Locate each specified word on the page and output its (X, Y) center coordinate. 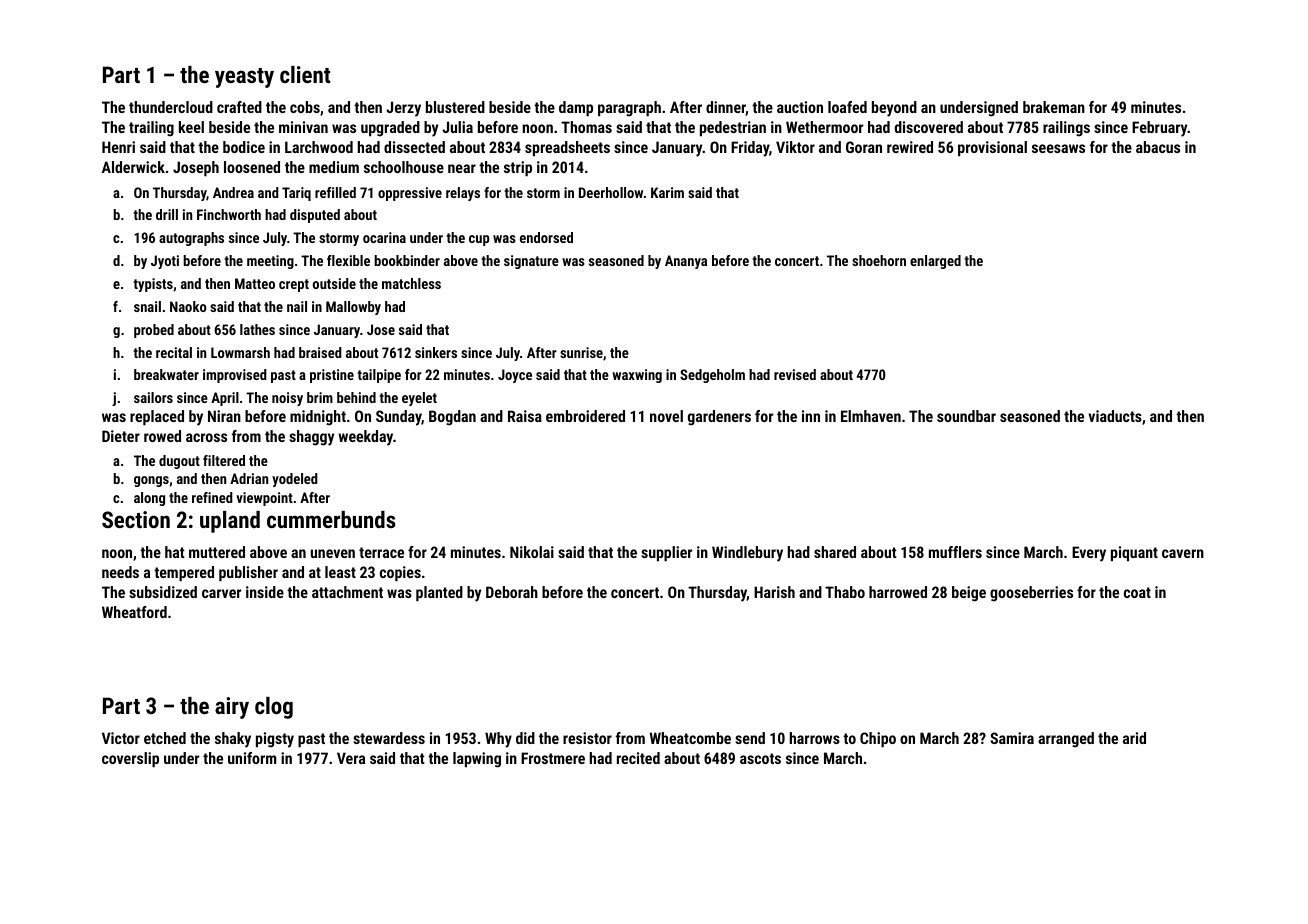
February (1160, 129)
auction (800, 107)
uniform (252, 758)
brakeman (1054, 107)
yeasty (244, 78)
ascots (760, 758)
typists (153, 285)
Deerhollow (611, 192)
